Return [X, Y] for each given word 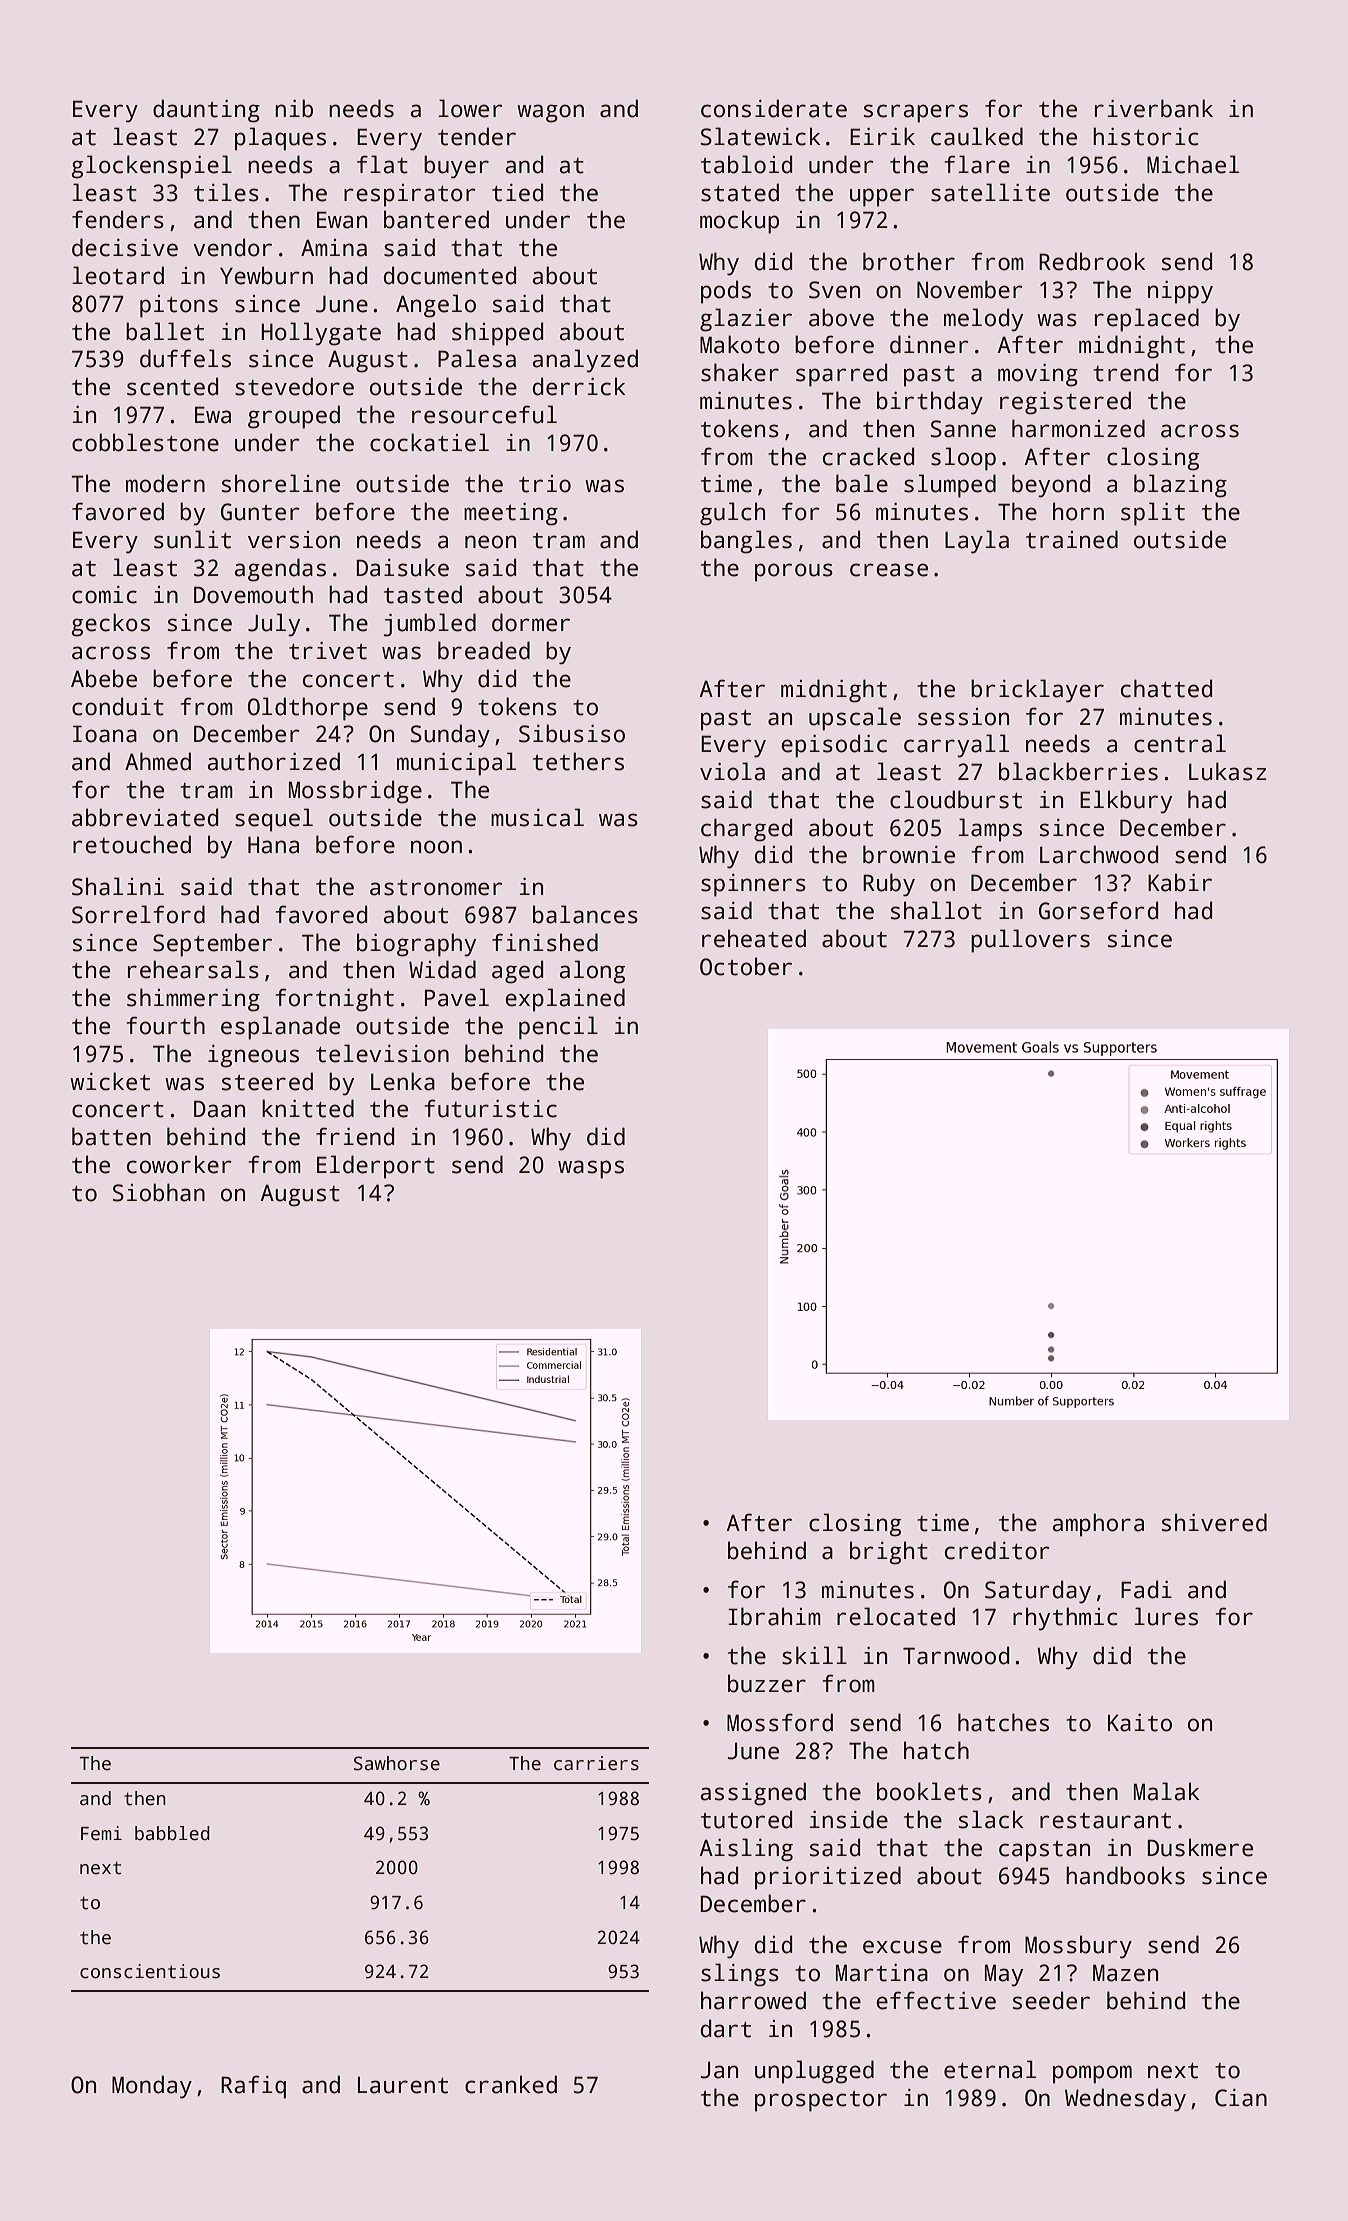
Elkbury [1126, 802]
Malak [1166, 1791]
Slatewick [760, 136]
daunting [206, 111]
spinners [753, 885]
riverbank [1154, 108]
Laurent [403, 2085]
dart [726, 2028]
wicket [110, 1081]
